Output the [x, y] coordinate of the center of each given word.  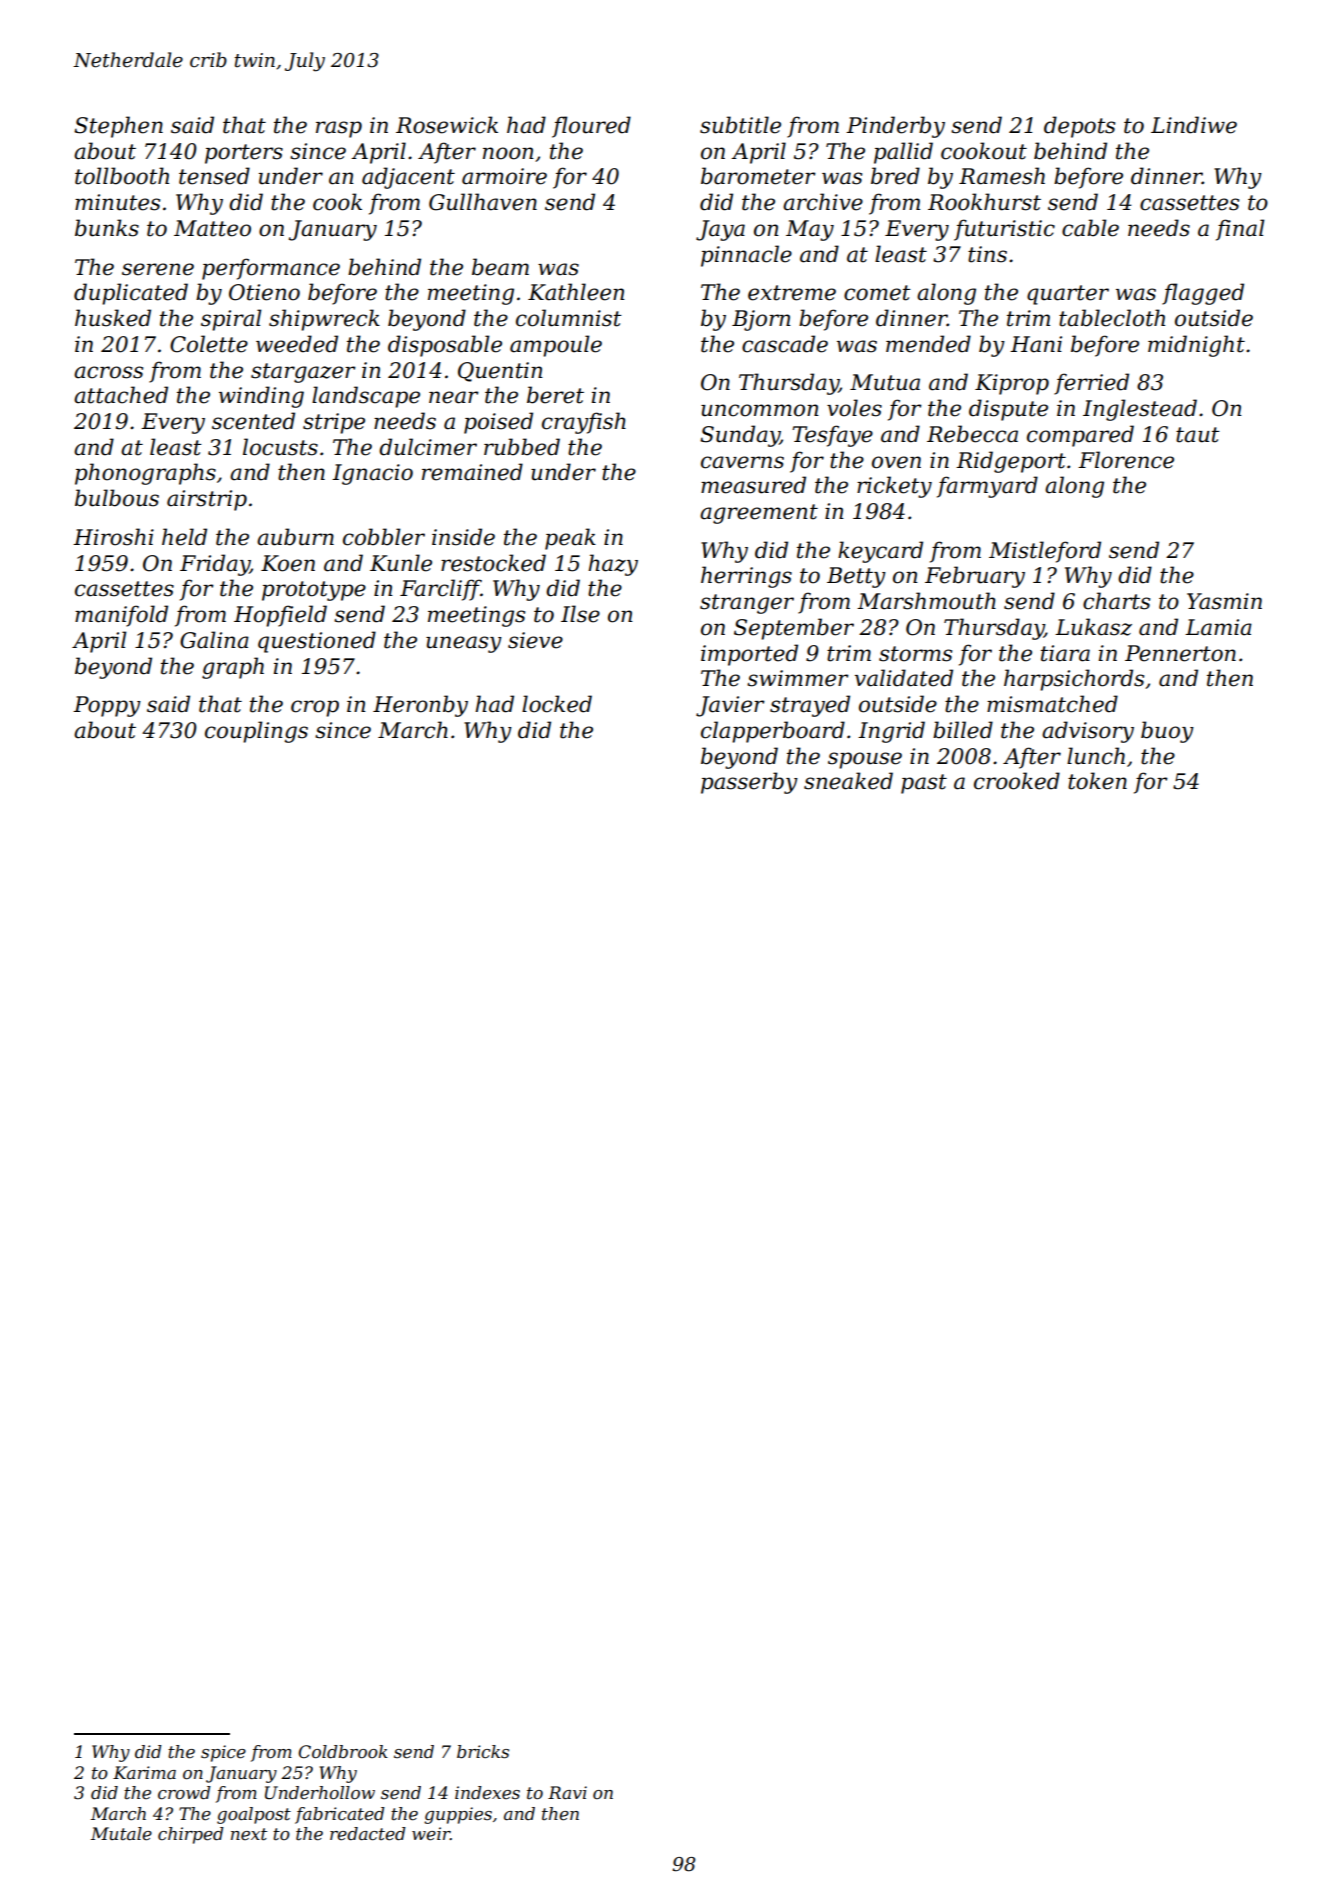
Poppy [107, 706]
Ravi [567, 1792]
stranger [747, 604]
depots [1079, 127]
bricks [483, 1752]
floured [591, 127]
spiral [231, 320]
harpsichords [1074, 680]
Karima [144, 1772]
